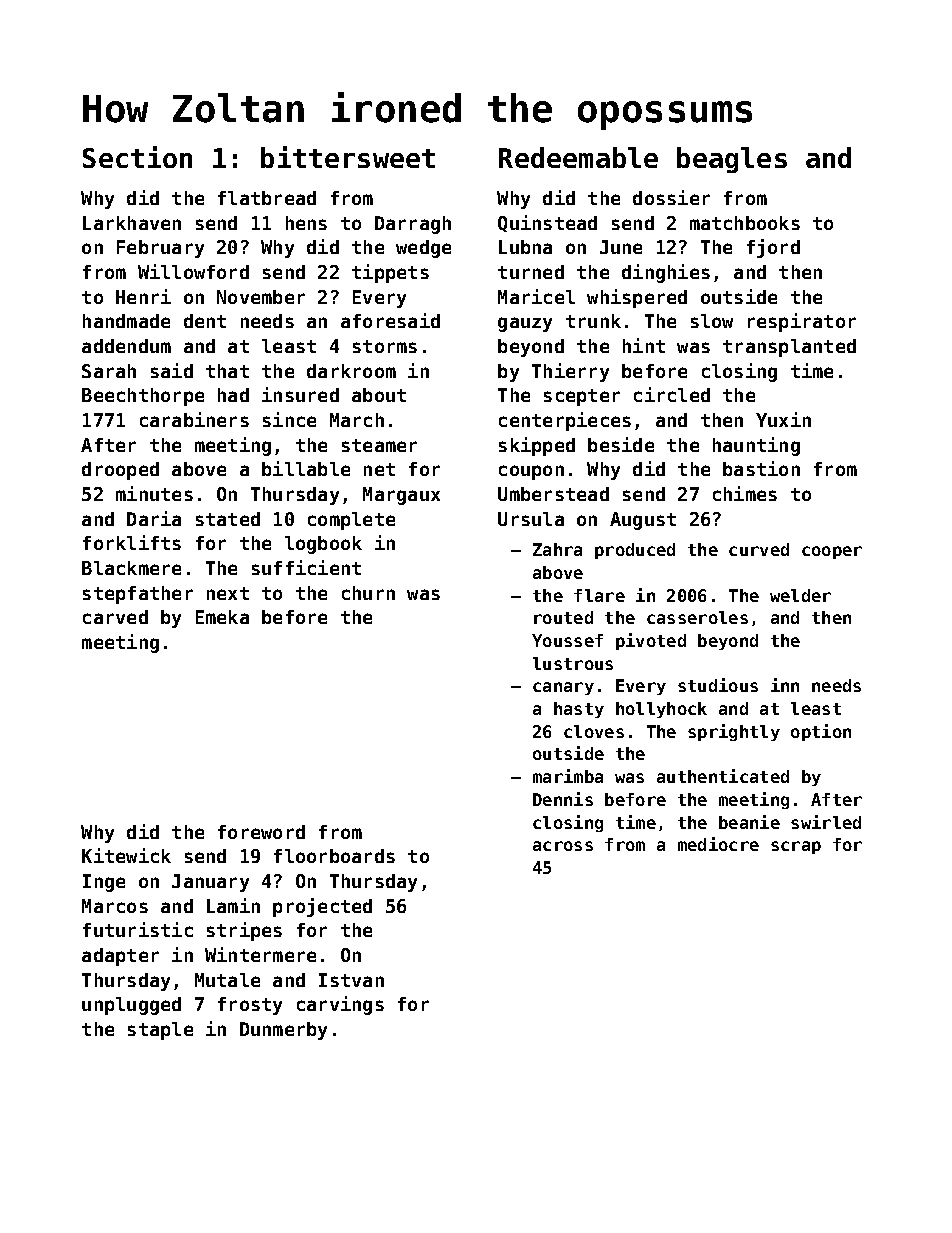  Describe the element at coordinates (126, 346) in the document. I see `addendum` at that location.
